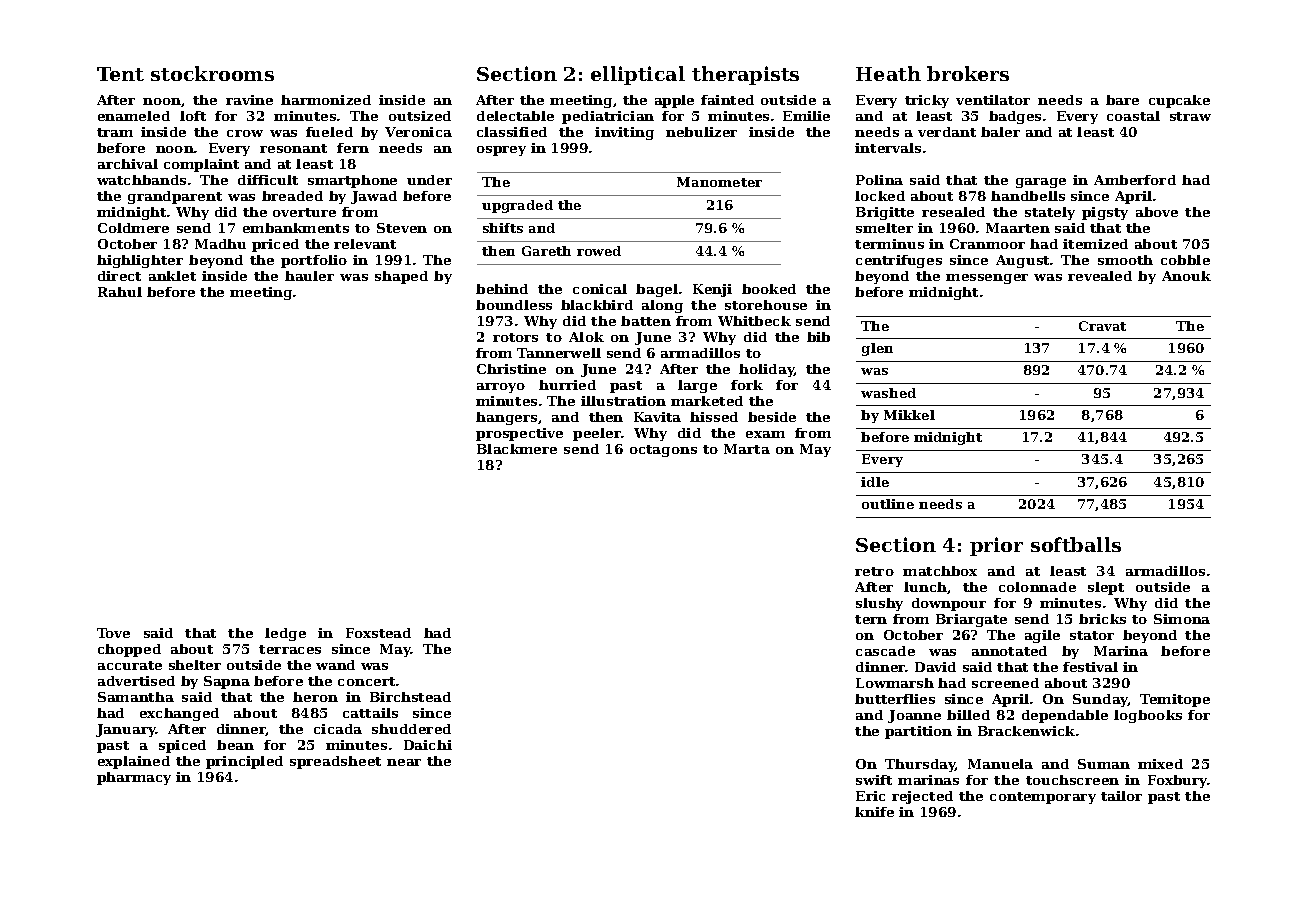 The image size is (1308, 924). Describe the element at coordinates (769, 289) in the screenshot. I see `booked` at that location.
